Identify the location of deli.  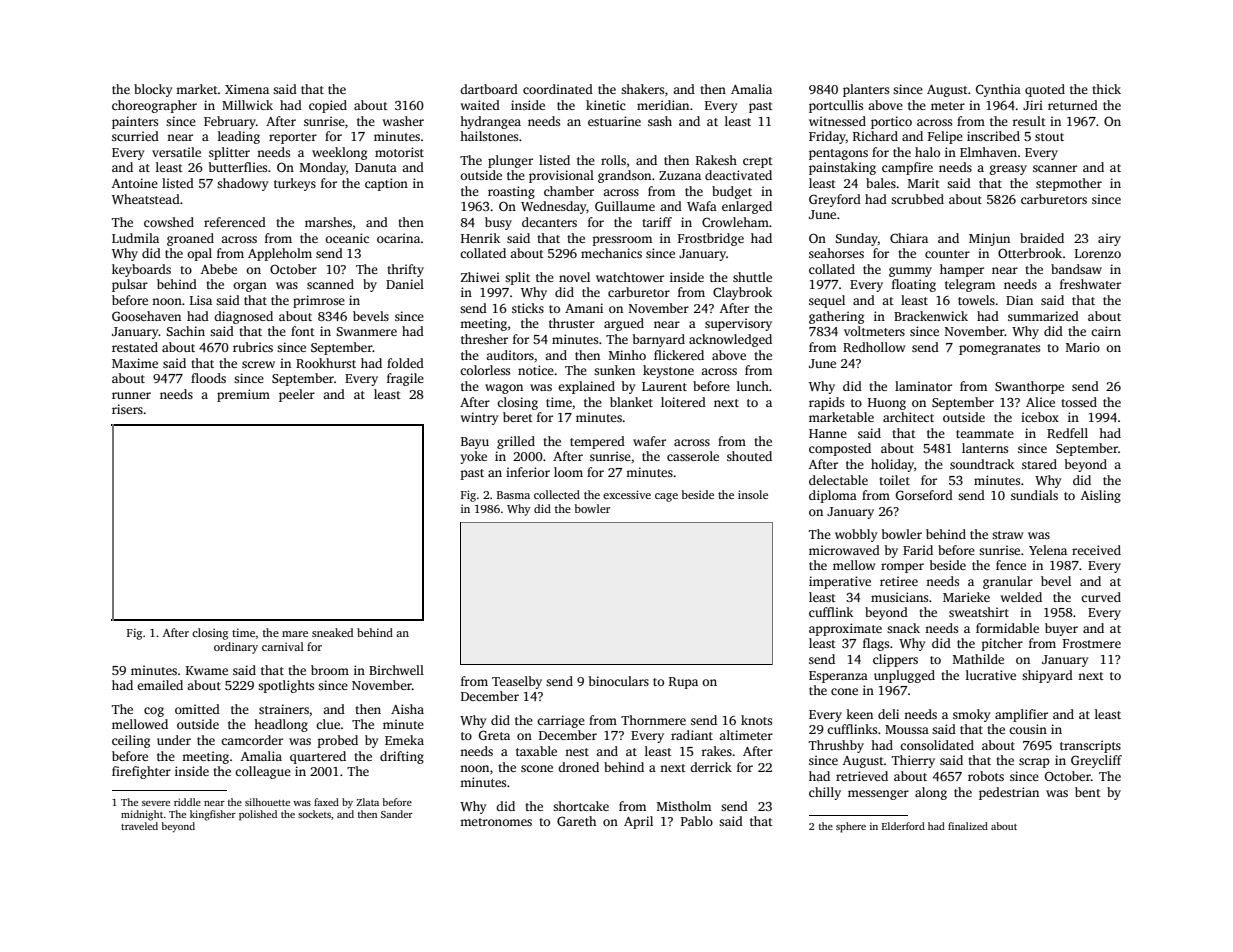
(888, 714).
